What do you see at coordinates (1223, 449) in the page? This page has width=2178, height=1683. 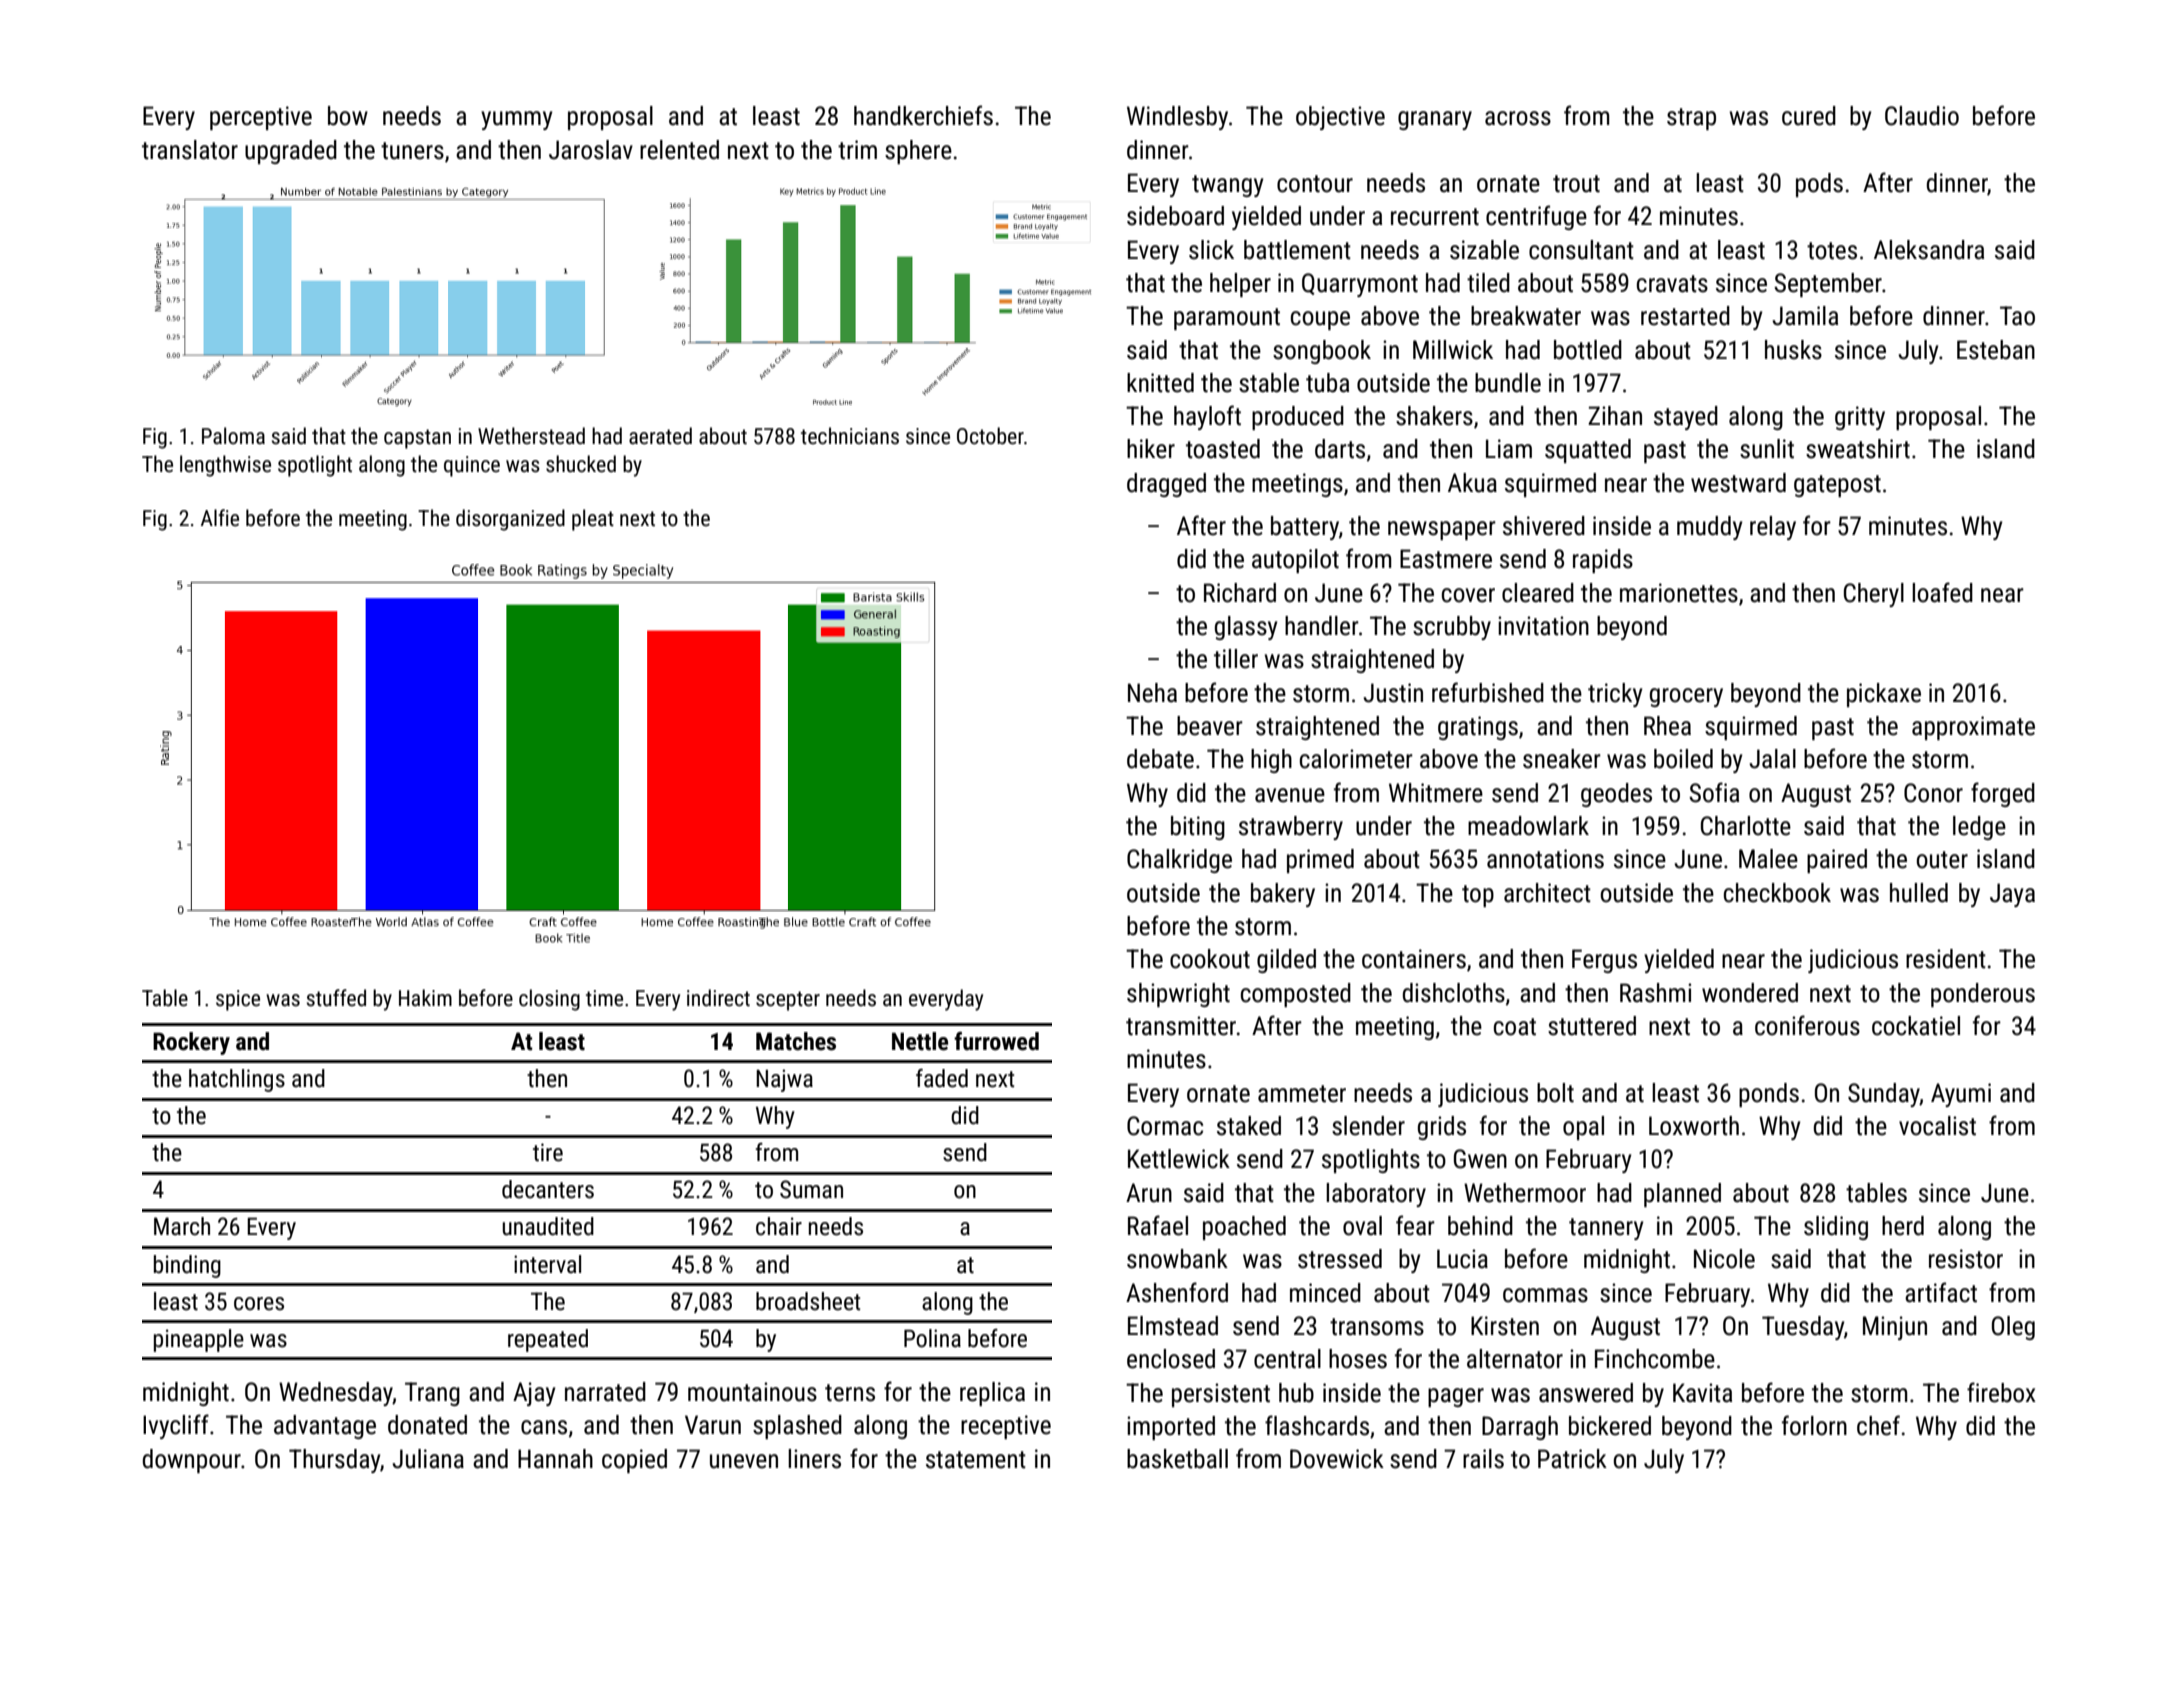 I see `toasted` at bounding box center [1223, 449].
